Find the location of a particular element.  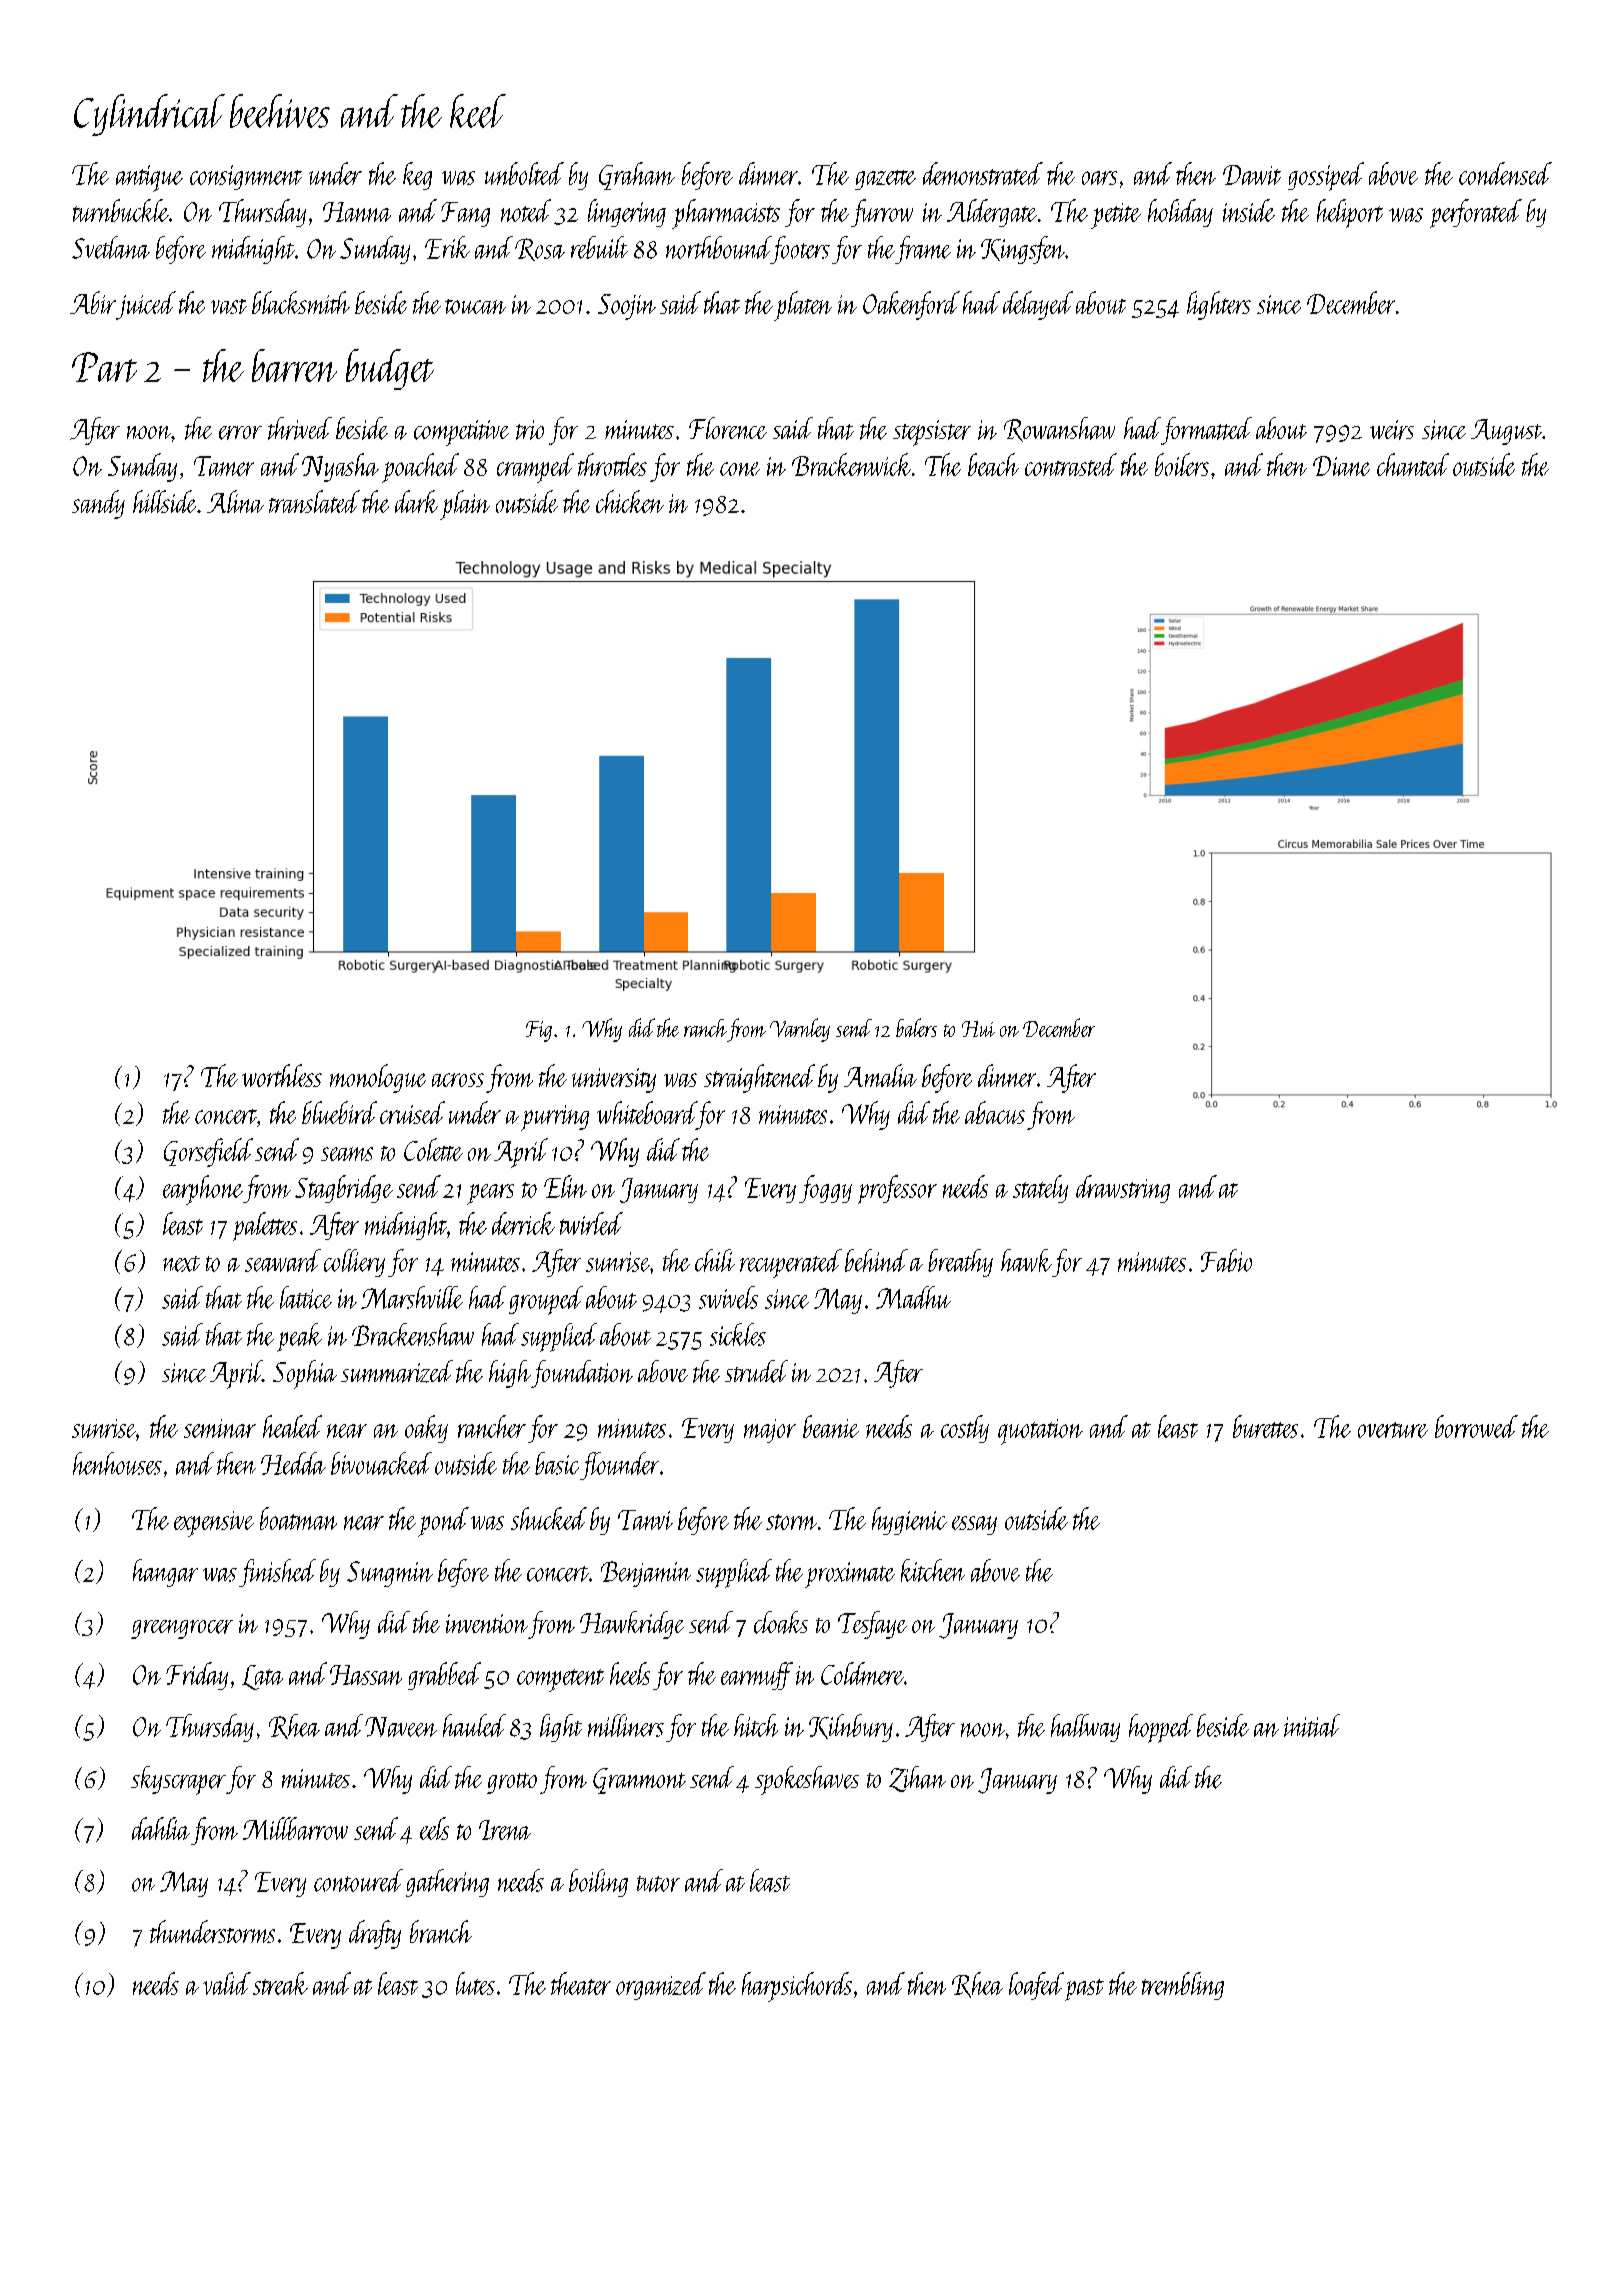

chanted is located at coordinates (1413, 464).
